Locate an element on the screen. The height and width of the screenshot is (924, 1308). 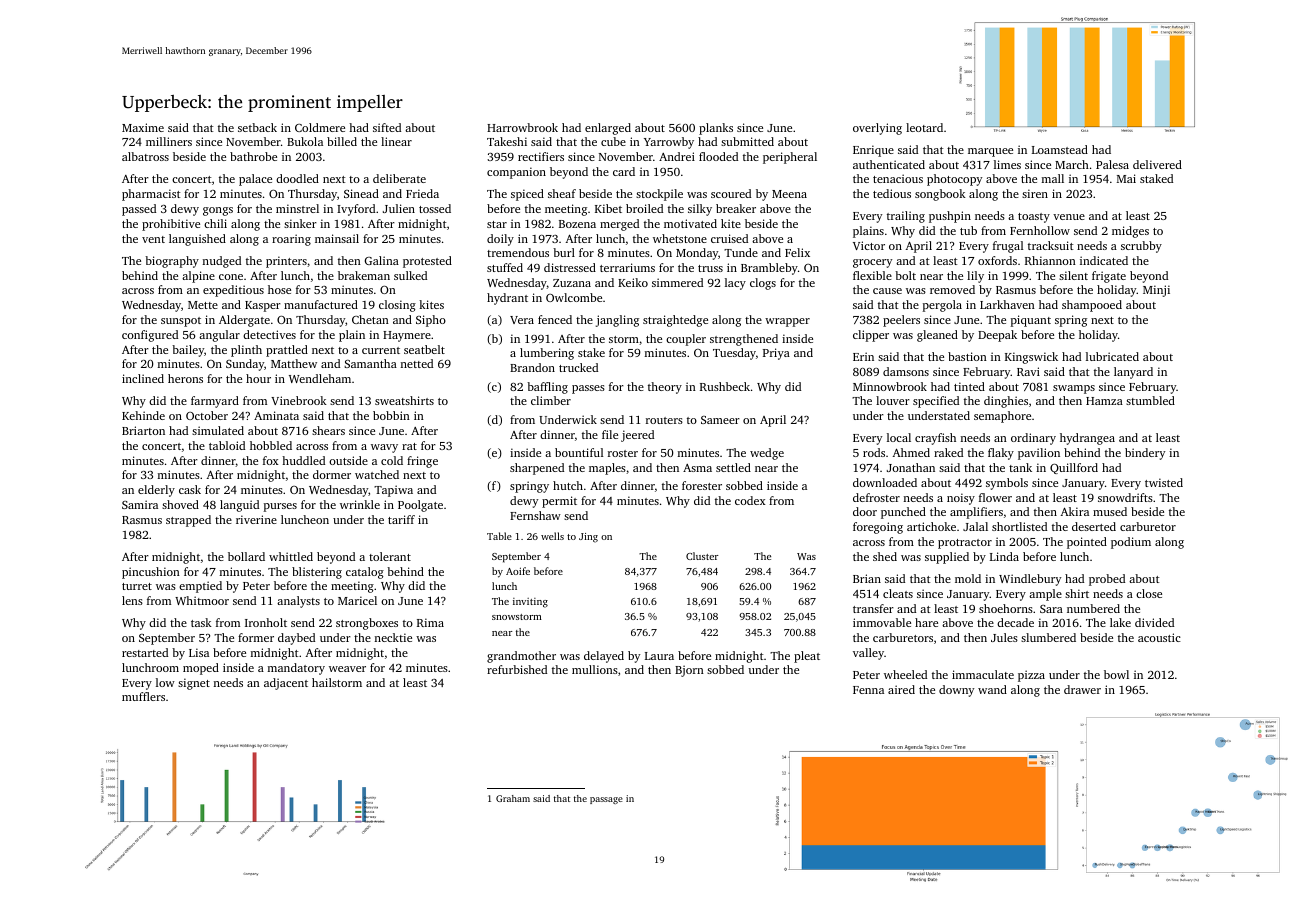
downy is located at coordinates (956, 691).
